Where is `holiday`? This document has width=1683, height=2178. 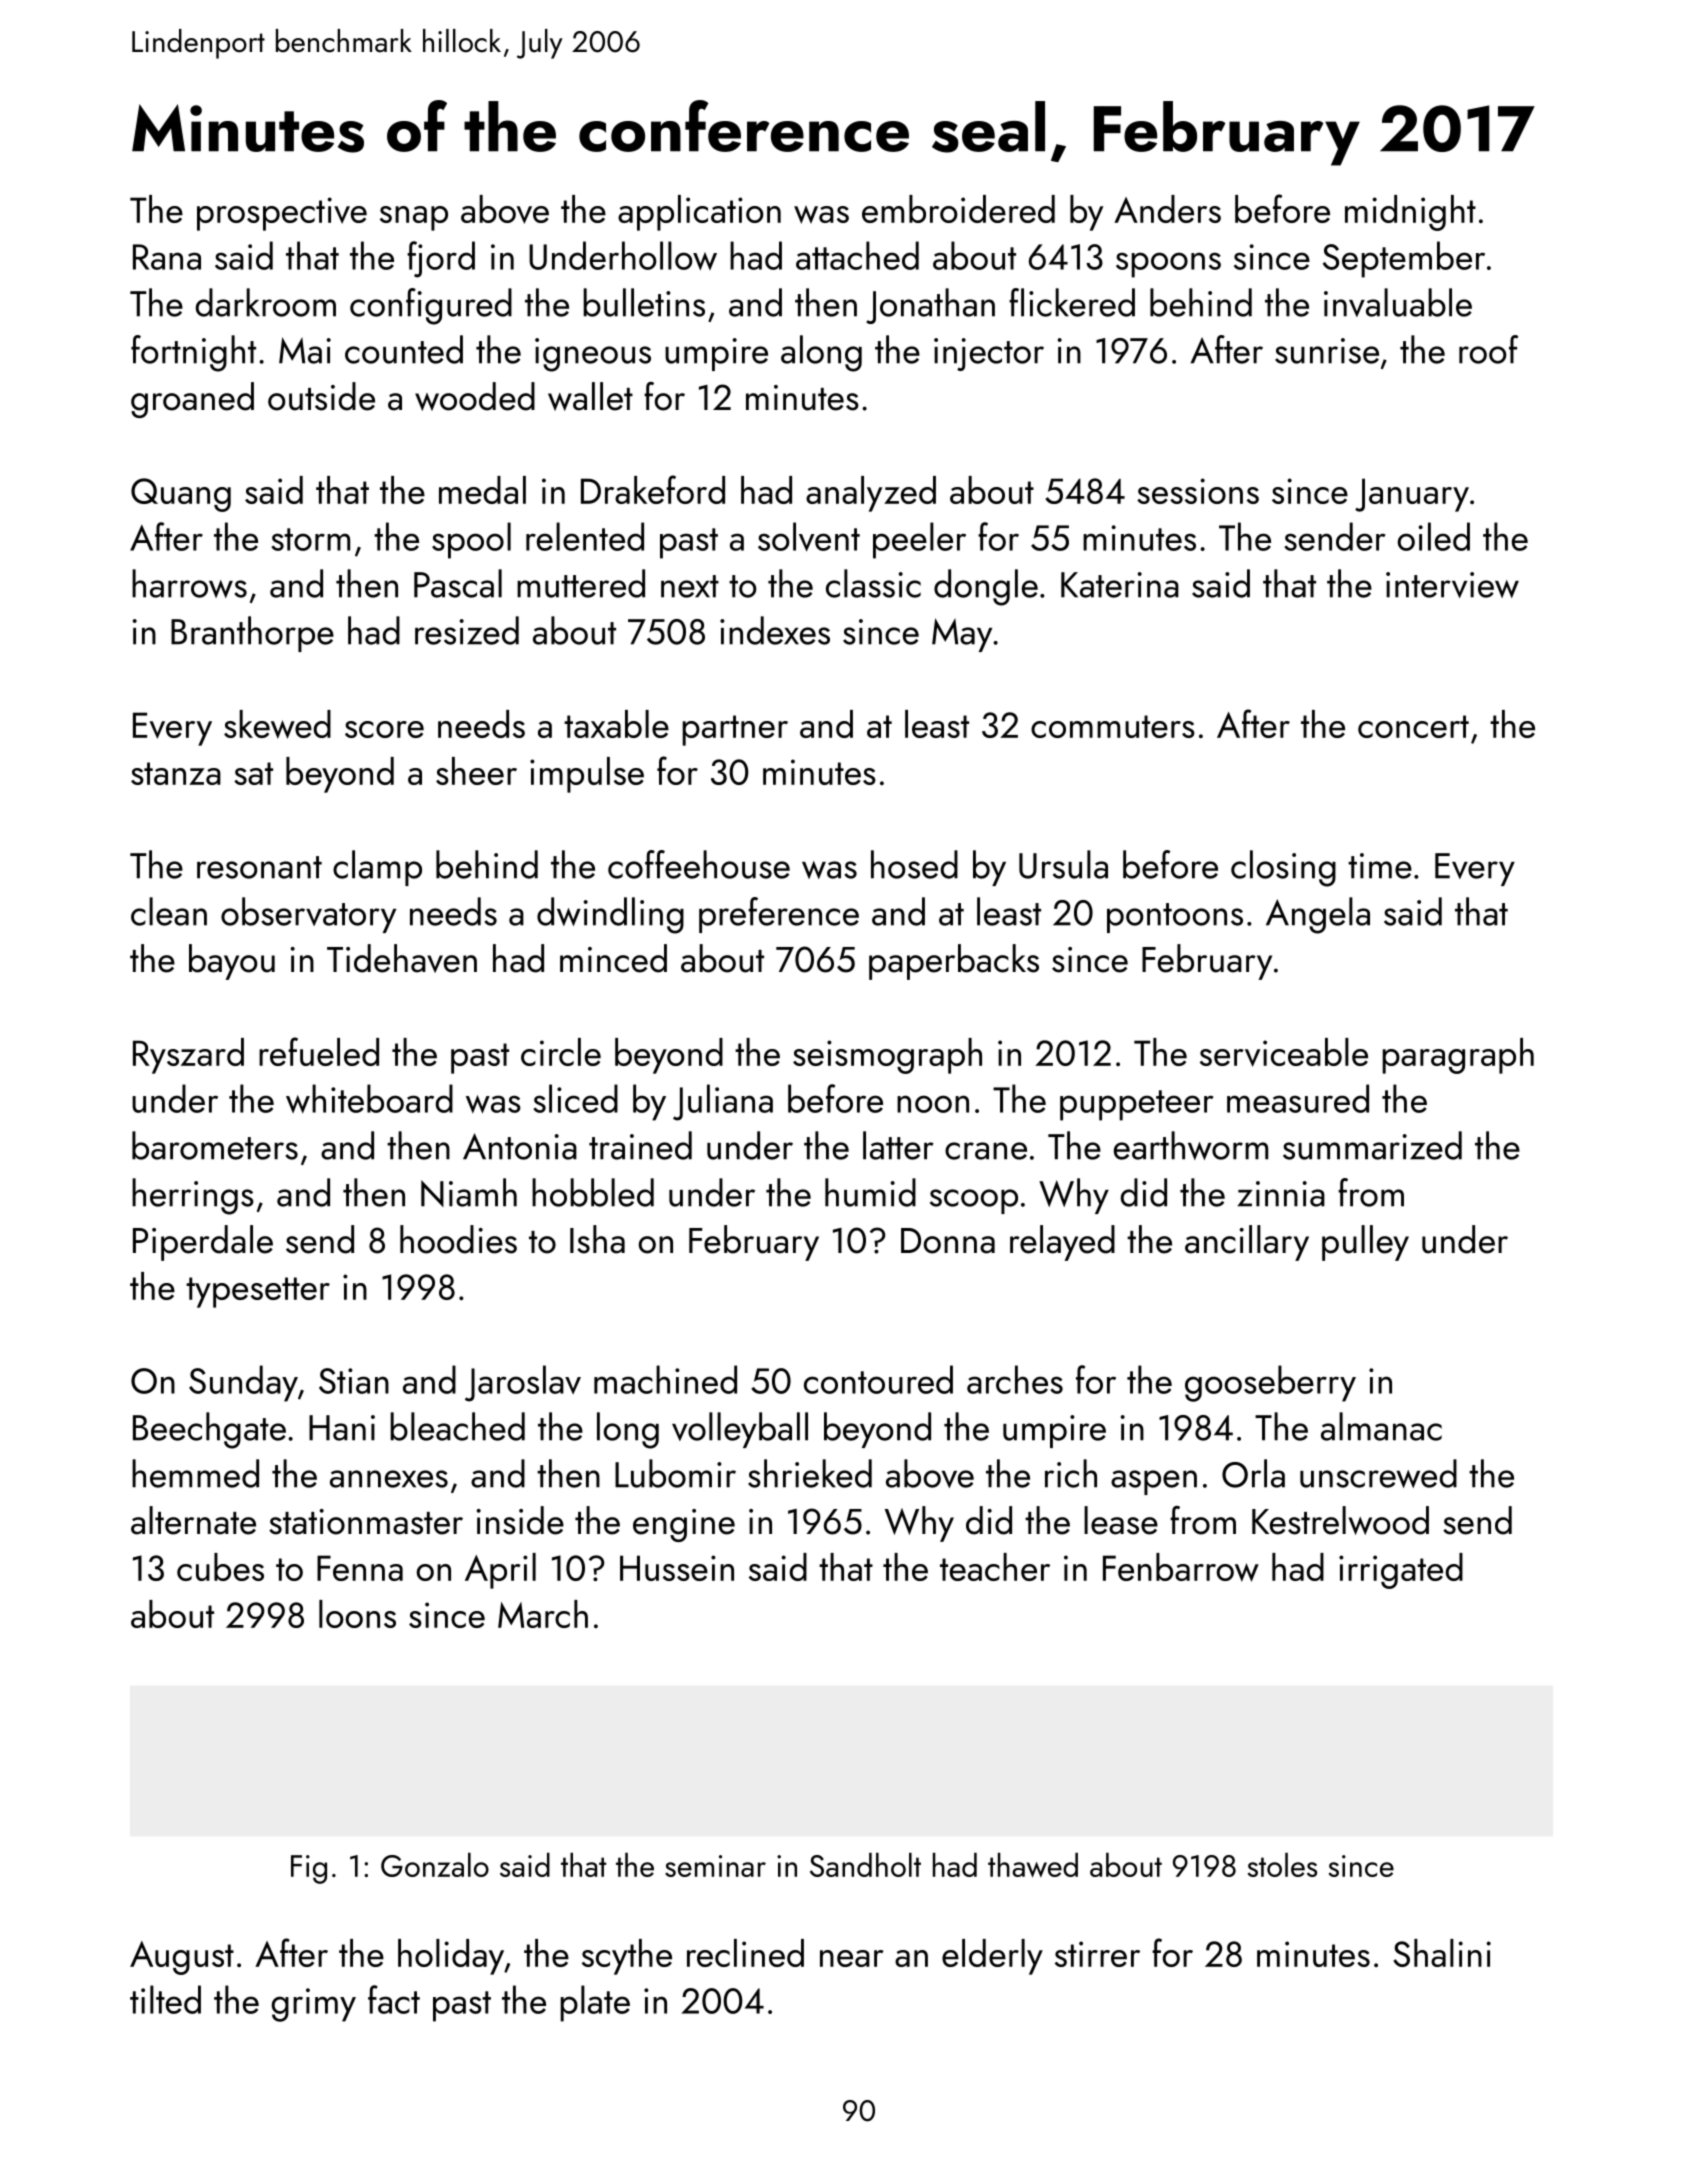
holiday is located at coordinates (451, 1957).
